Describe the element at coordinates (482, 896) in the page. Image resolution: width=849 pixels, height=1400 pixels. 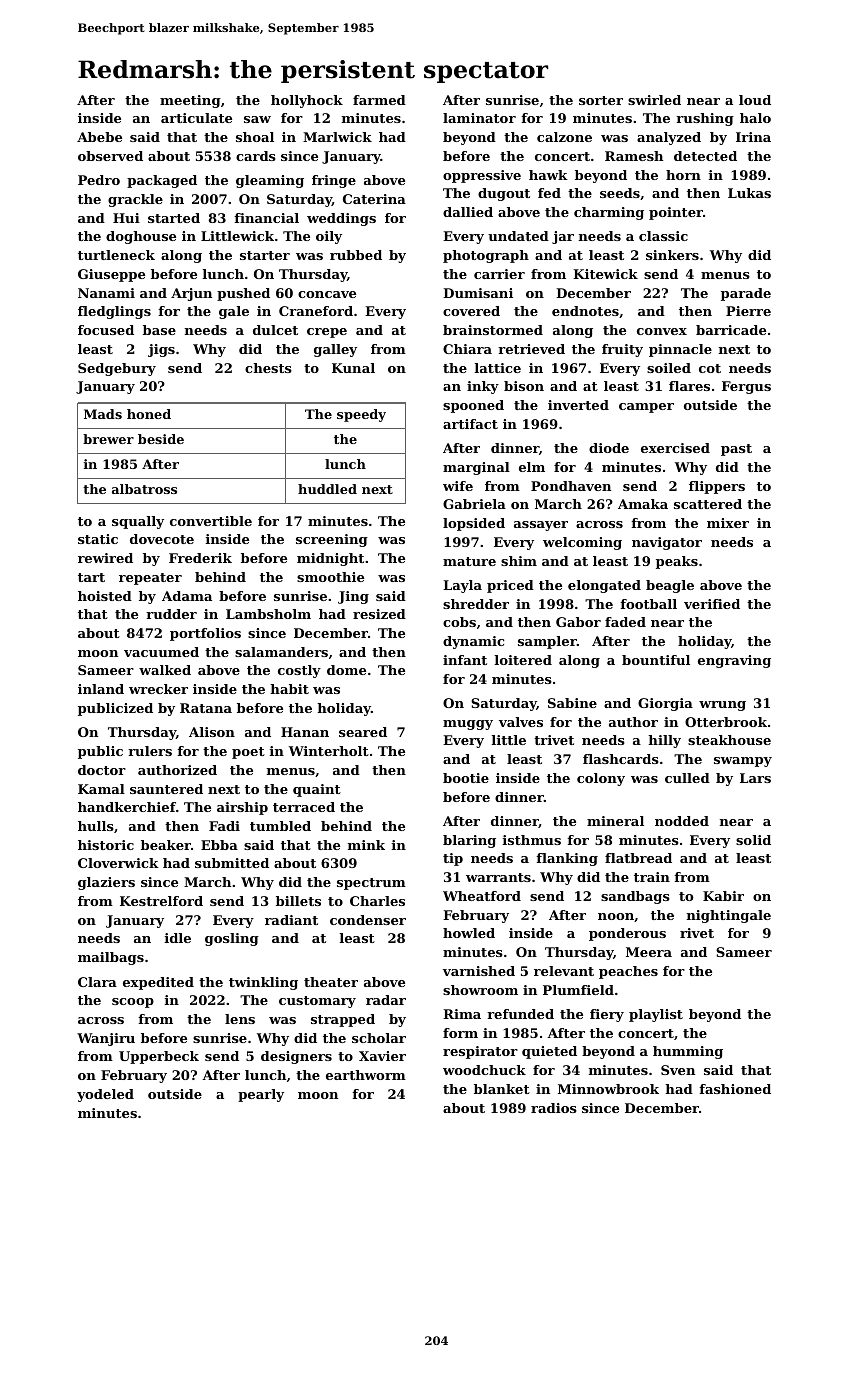
I see `Wheatford` at that location.
